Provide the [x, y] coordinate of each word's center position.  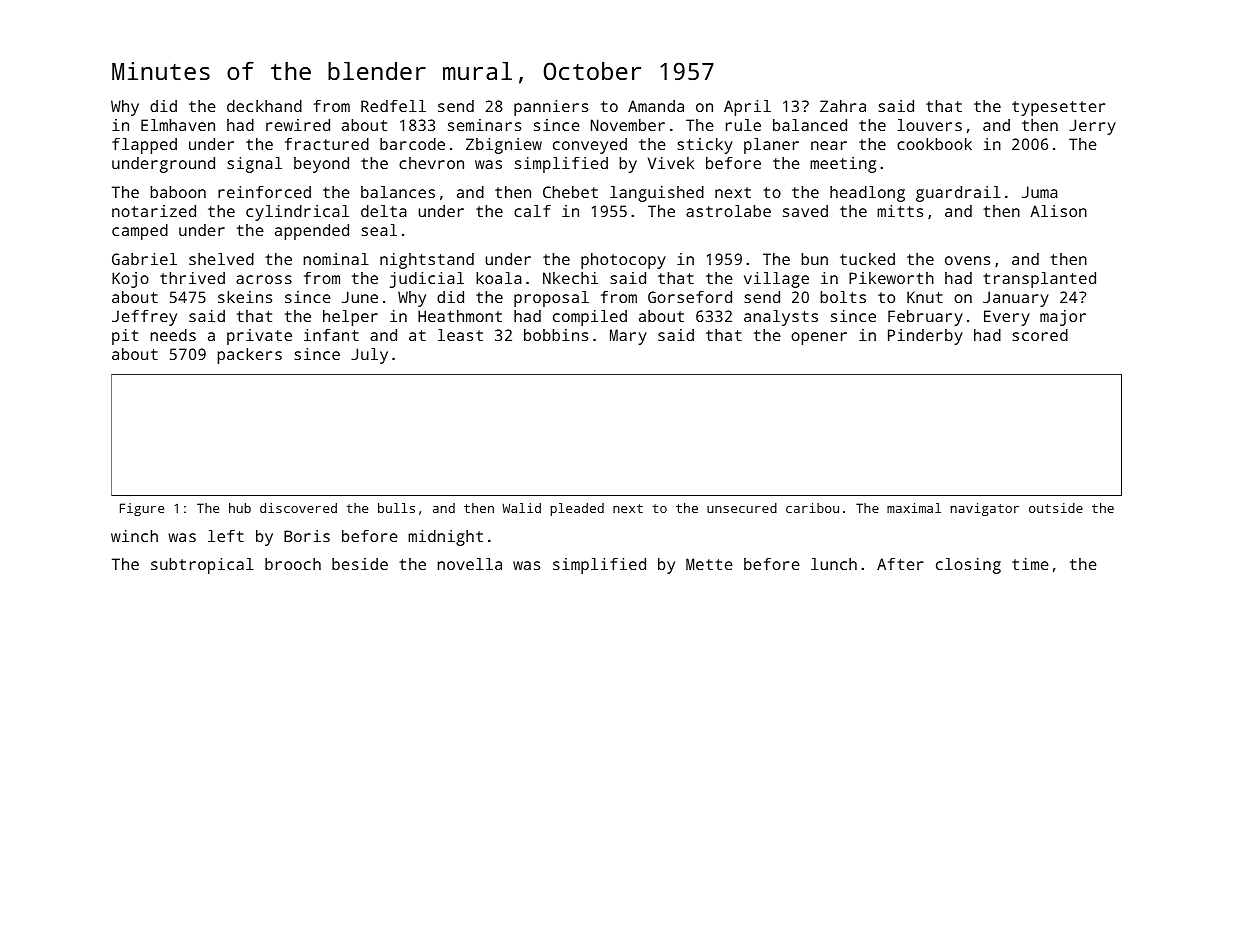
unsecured [742, 508]
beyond [321, 165]
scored [1040, 335]
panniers [551, 108]
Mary [628, 337]
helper [350, 318]
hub [240, 508]
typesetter [1058, 108]
